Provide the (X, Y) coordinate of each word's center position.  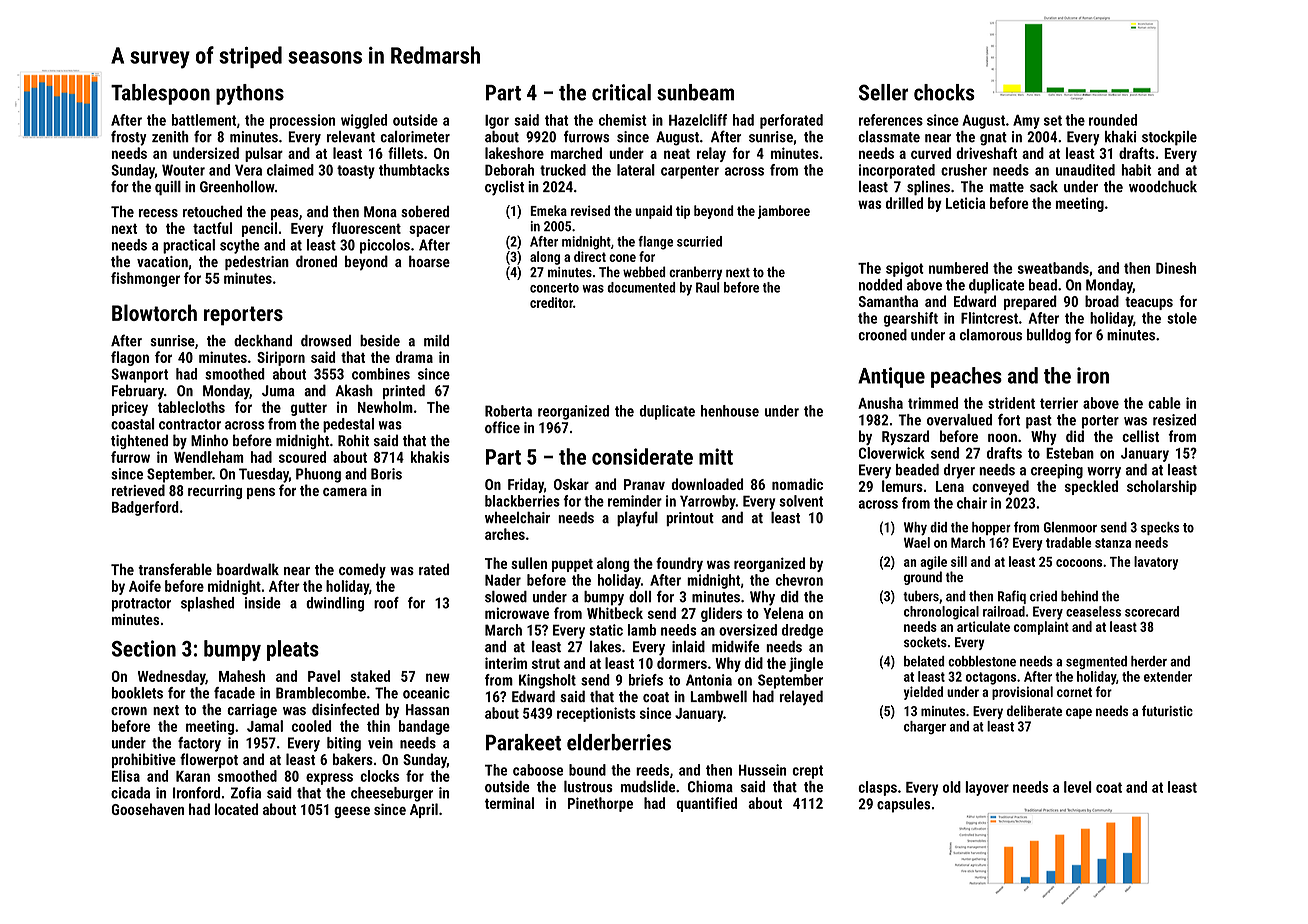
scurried (699, 241)
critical (621, 92)
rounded (1113, 120)
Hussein (762, 770)
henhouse (730, 411)
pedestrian (257, 262)
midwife (735, 646)
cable (1164, 403)
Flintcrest (989, 318)
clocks (379, 776)
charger (925, 728)
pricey (130, 408)
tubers (921, 596)
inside (263, 603)
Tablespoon (160, 94)
